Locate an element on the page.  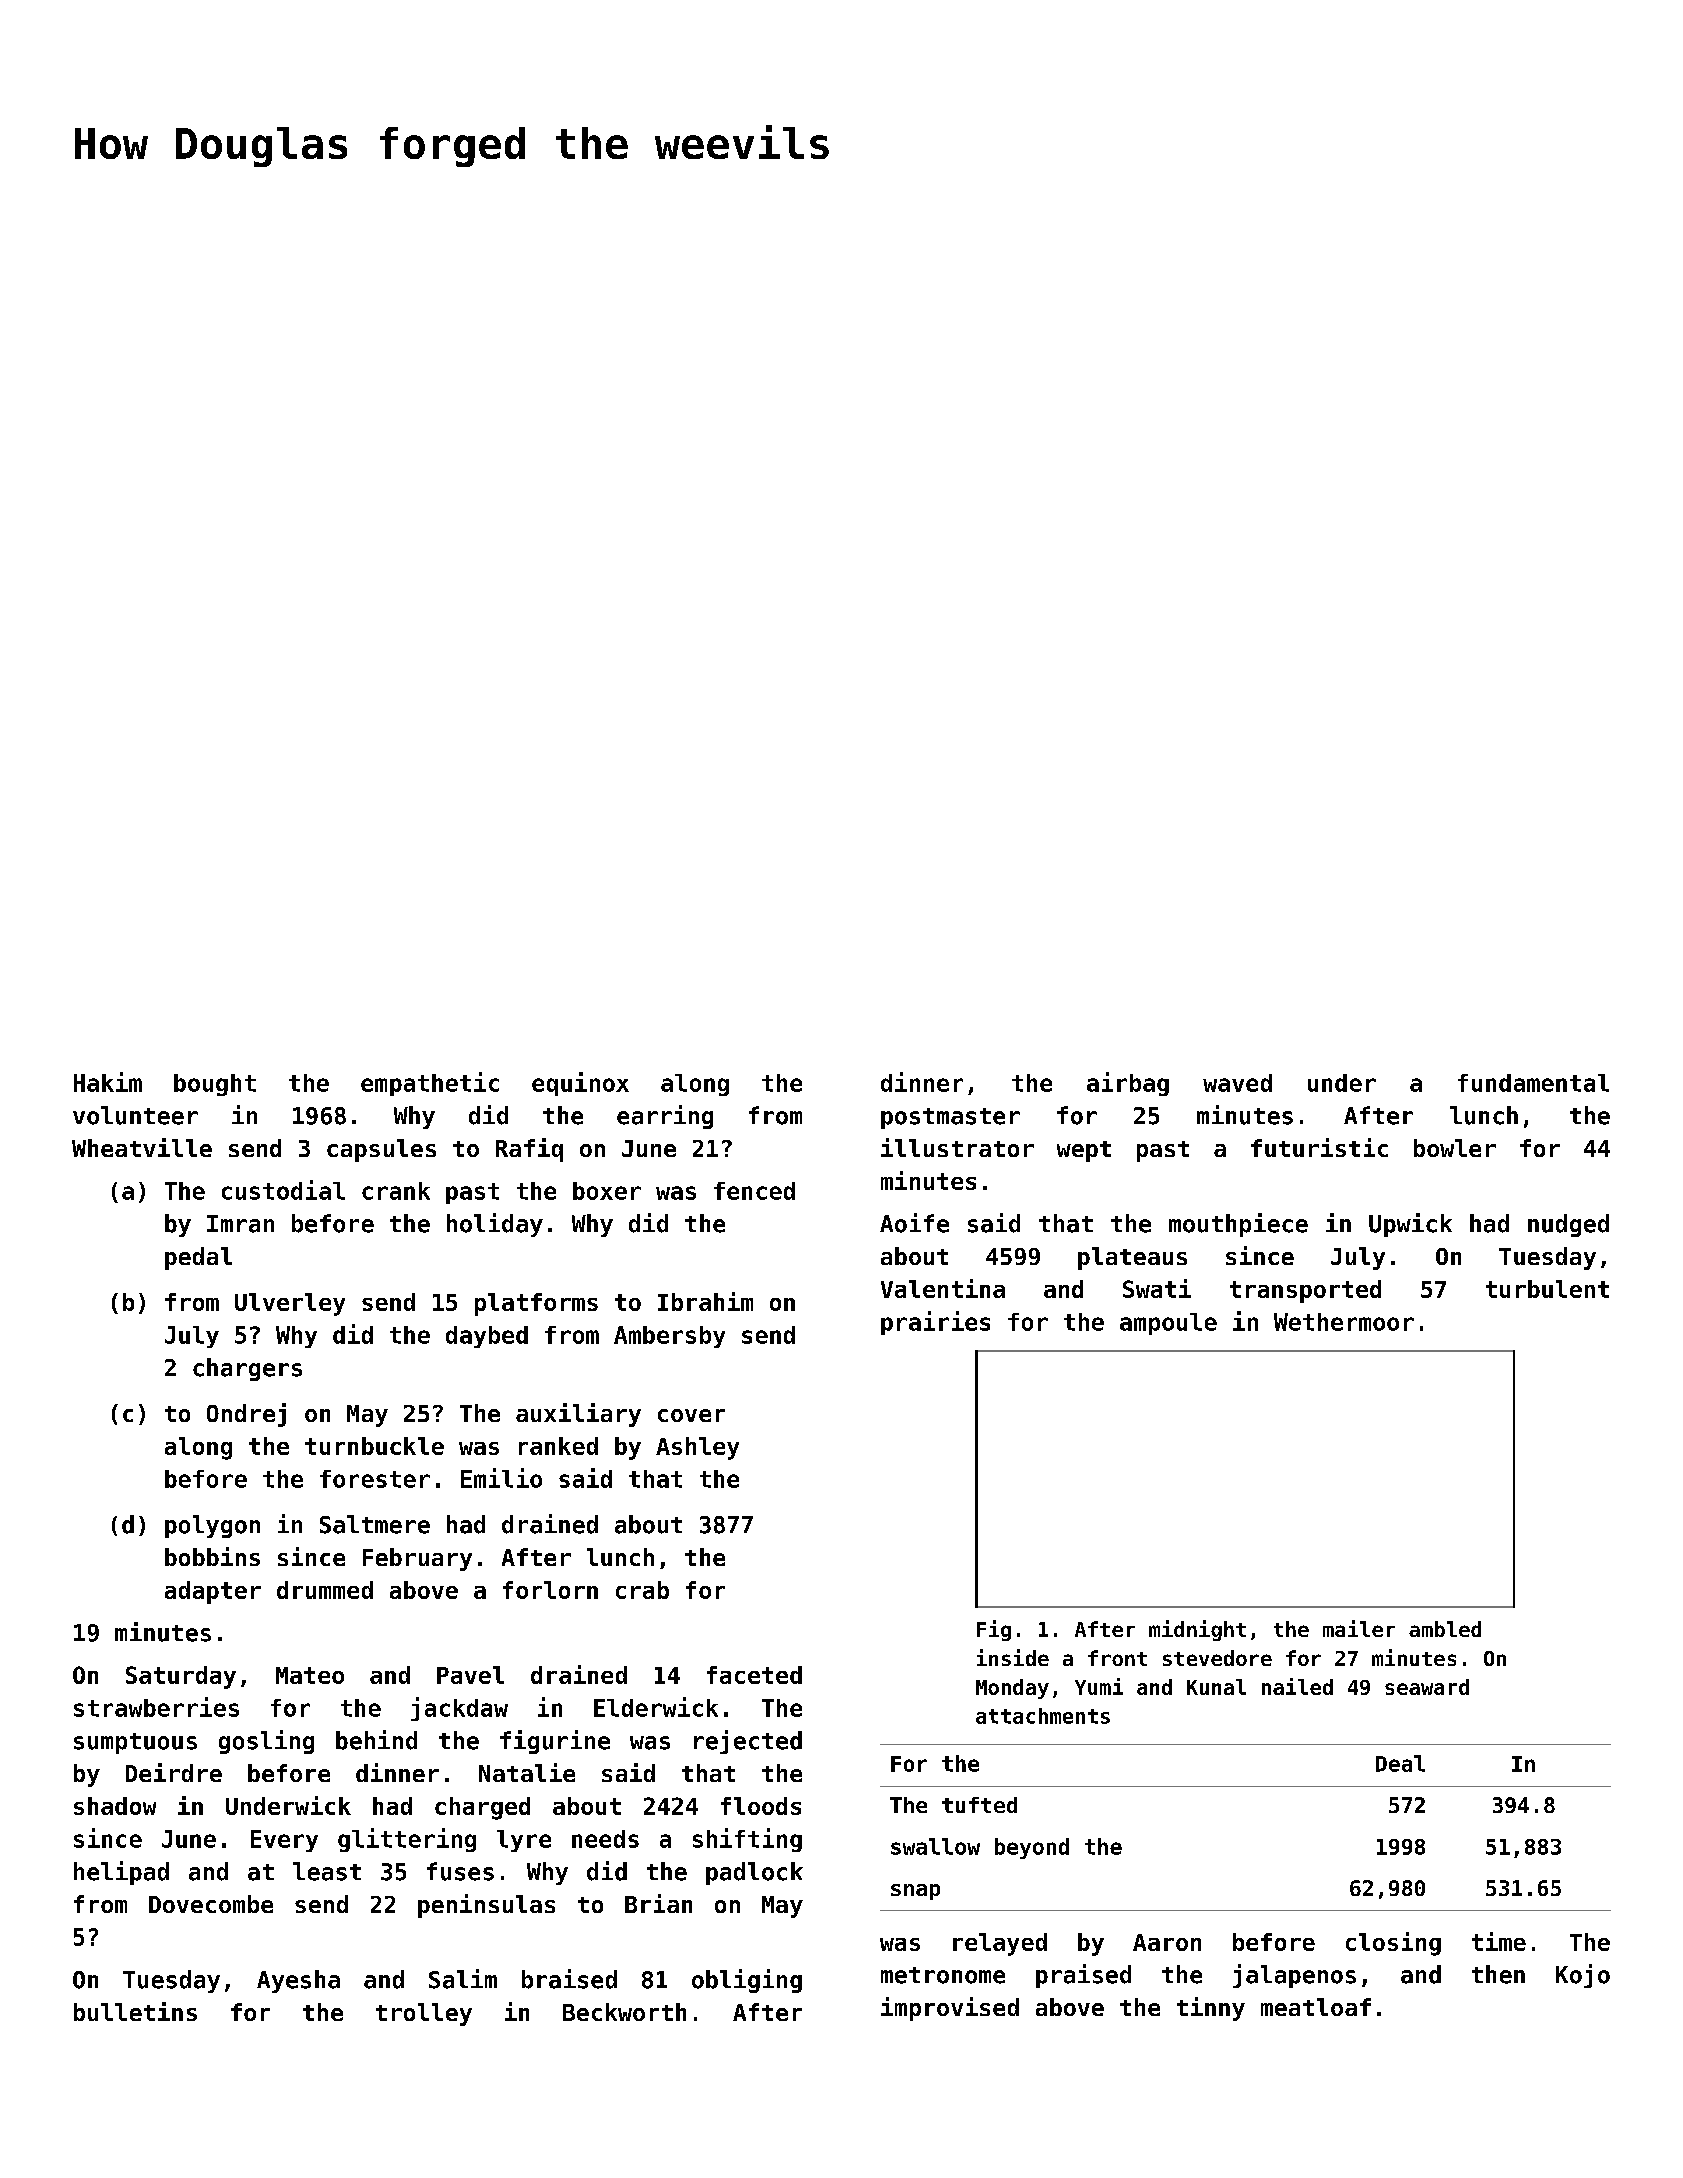
earring is located at coordinates (665, 1117).
